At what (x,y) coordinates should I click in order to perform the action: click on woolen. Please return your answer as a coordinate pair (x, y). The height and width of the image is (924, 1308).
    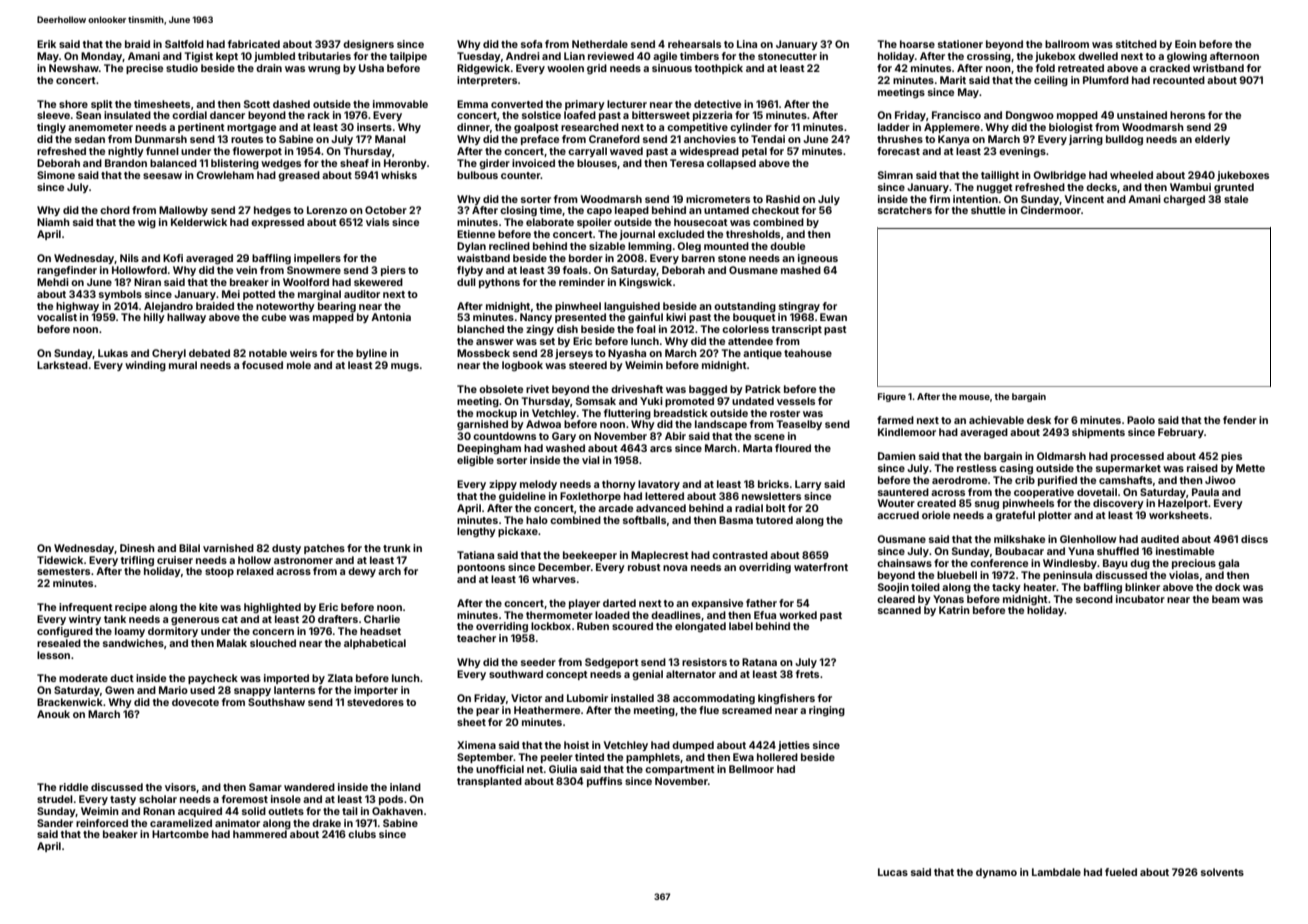
    Looking at the image, I should click on (565, 68).
